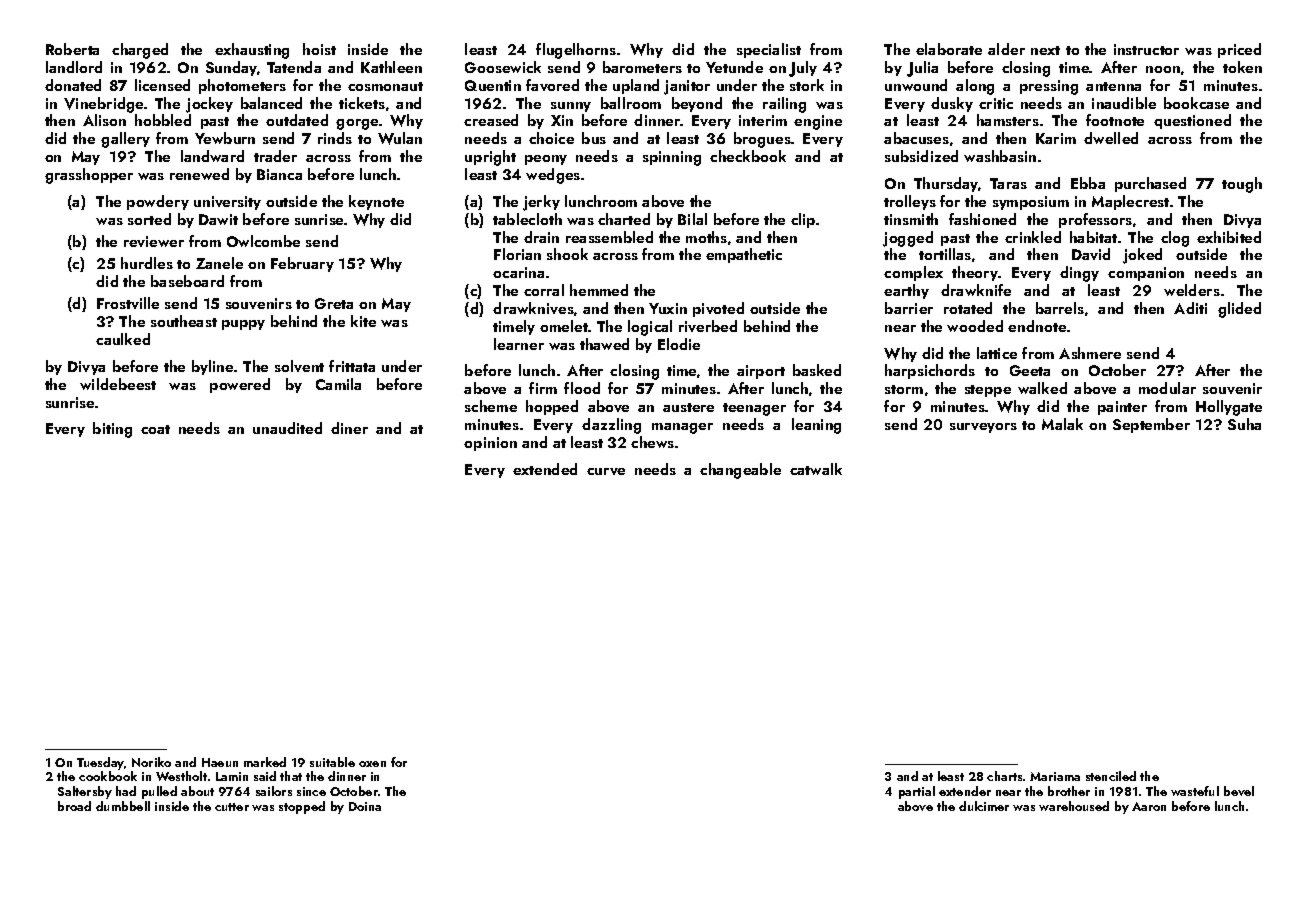  I want to click on Greta, so click(334, 303).
